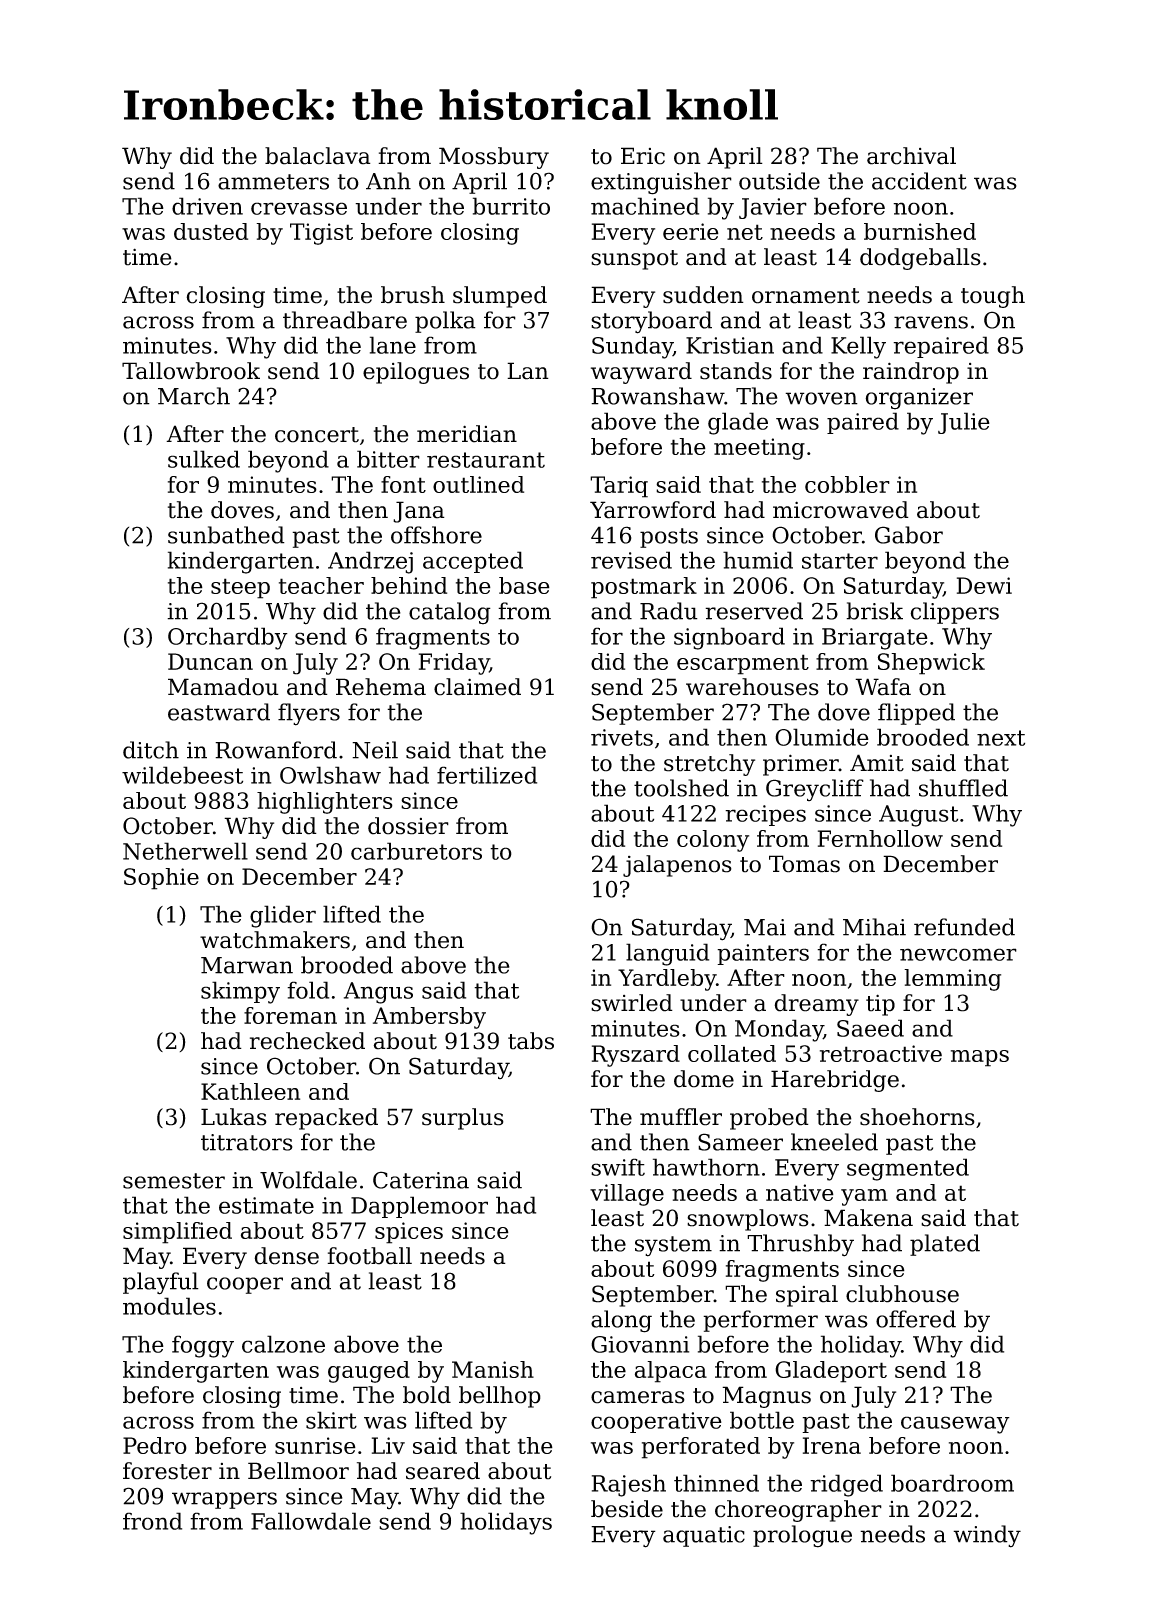  I want to click on woven, so click(821, 398).
